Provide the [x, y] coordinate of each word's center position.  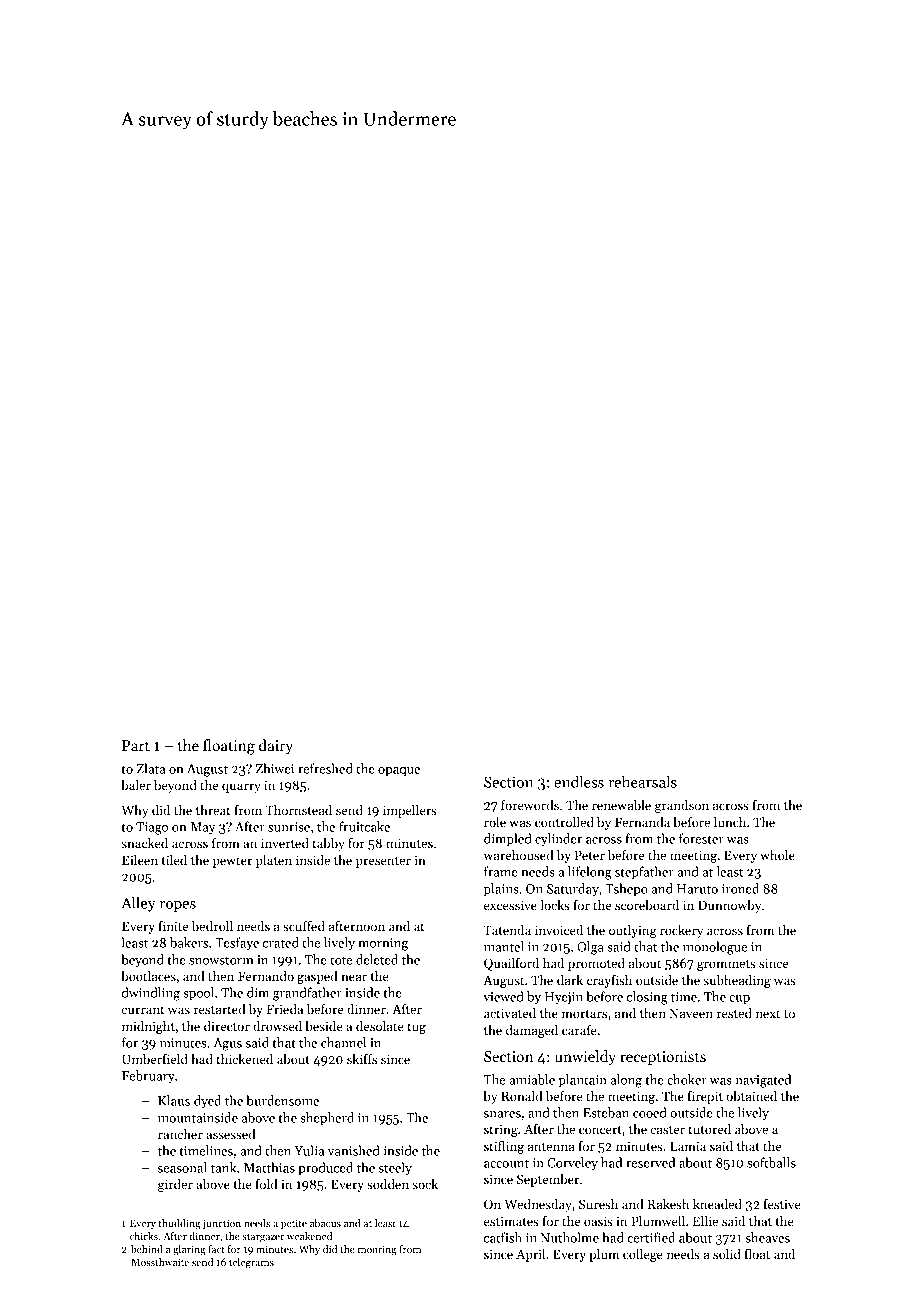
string [501, 1130]
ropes [177, 906]
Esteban [606, 1112]
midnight [148, 1027]
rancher [180, 1134]
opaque [399, 771]
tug [416, 1028]
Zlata [151, 768]
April [530, 1255]
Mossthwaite [160, 1262]
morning [383, 944]
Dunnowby [729, 906]
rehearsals [642, 782]
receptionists [663, 1058]
